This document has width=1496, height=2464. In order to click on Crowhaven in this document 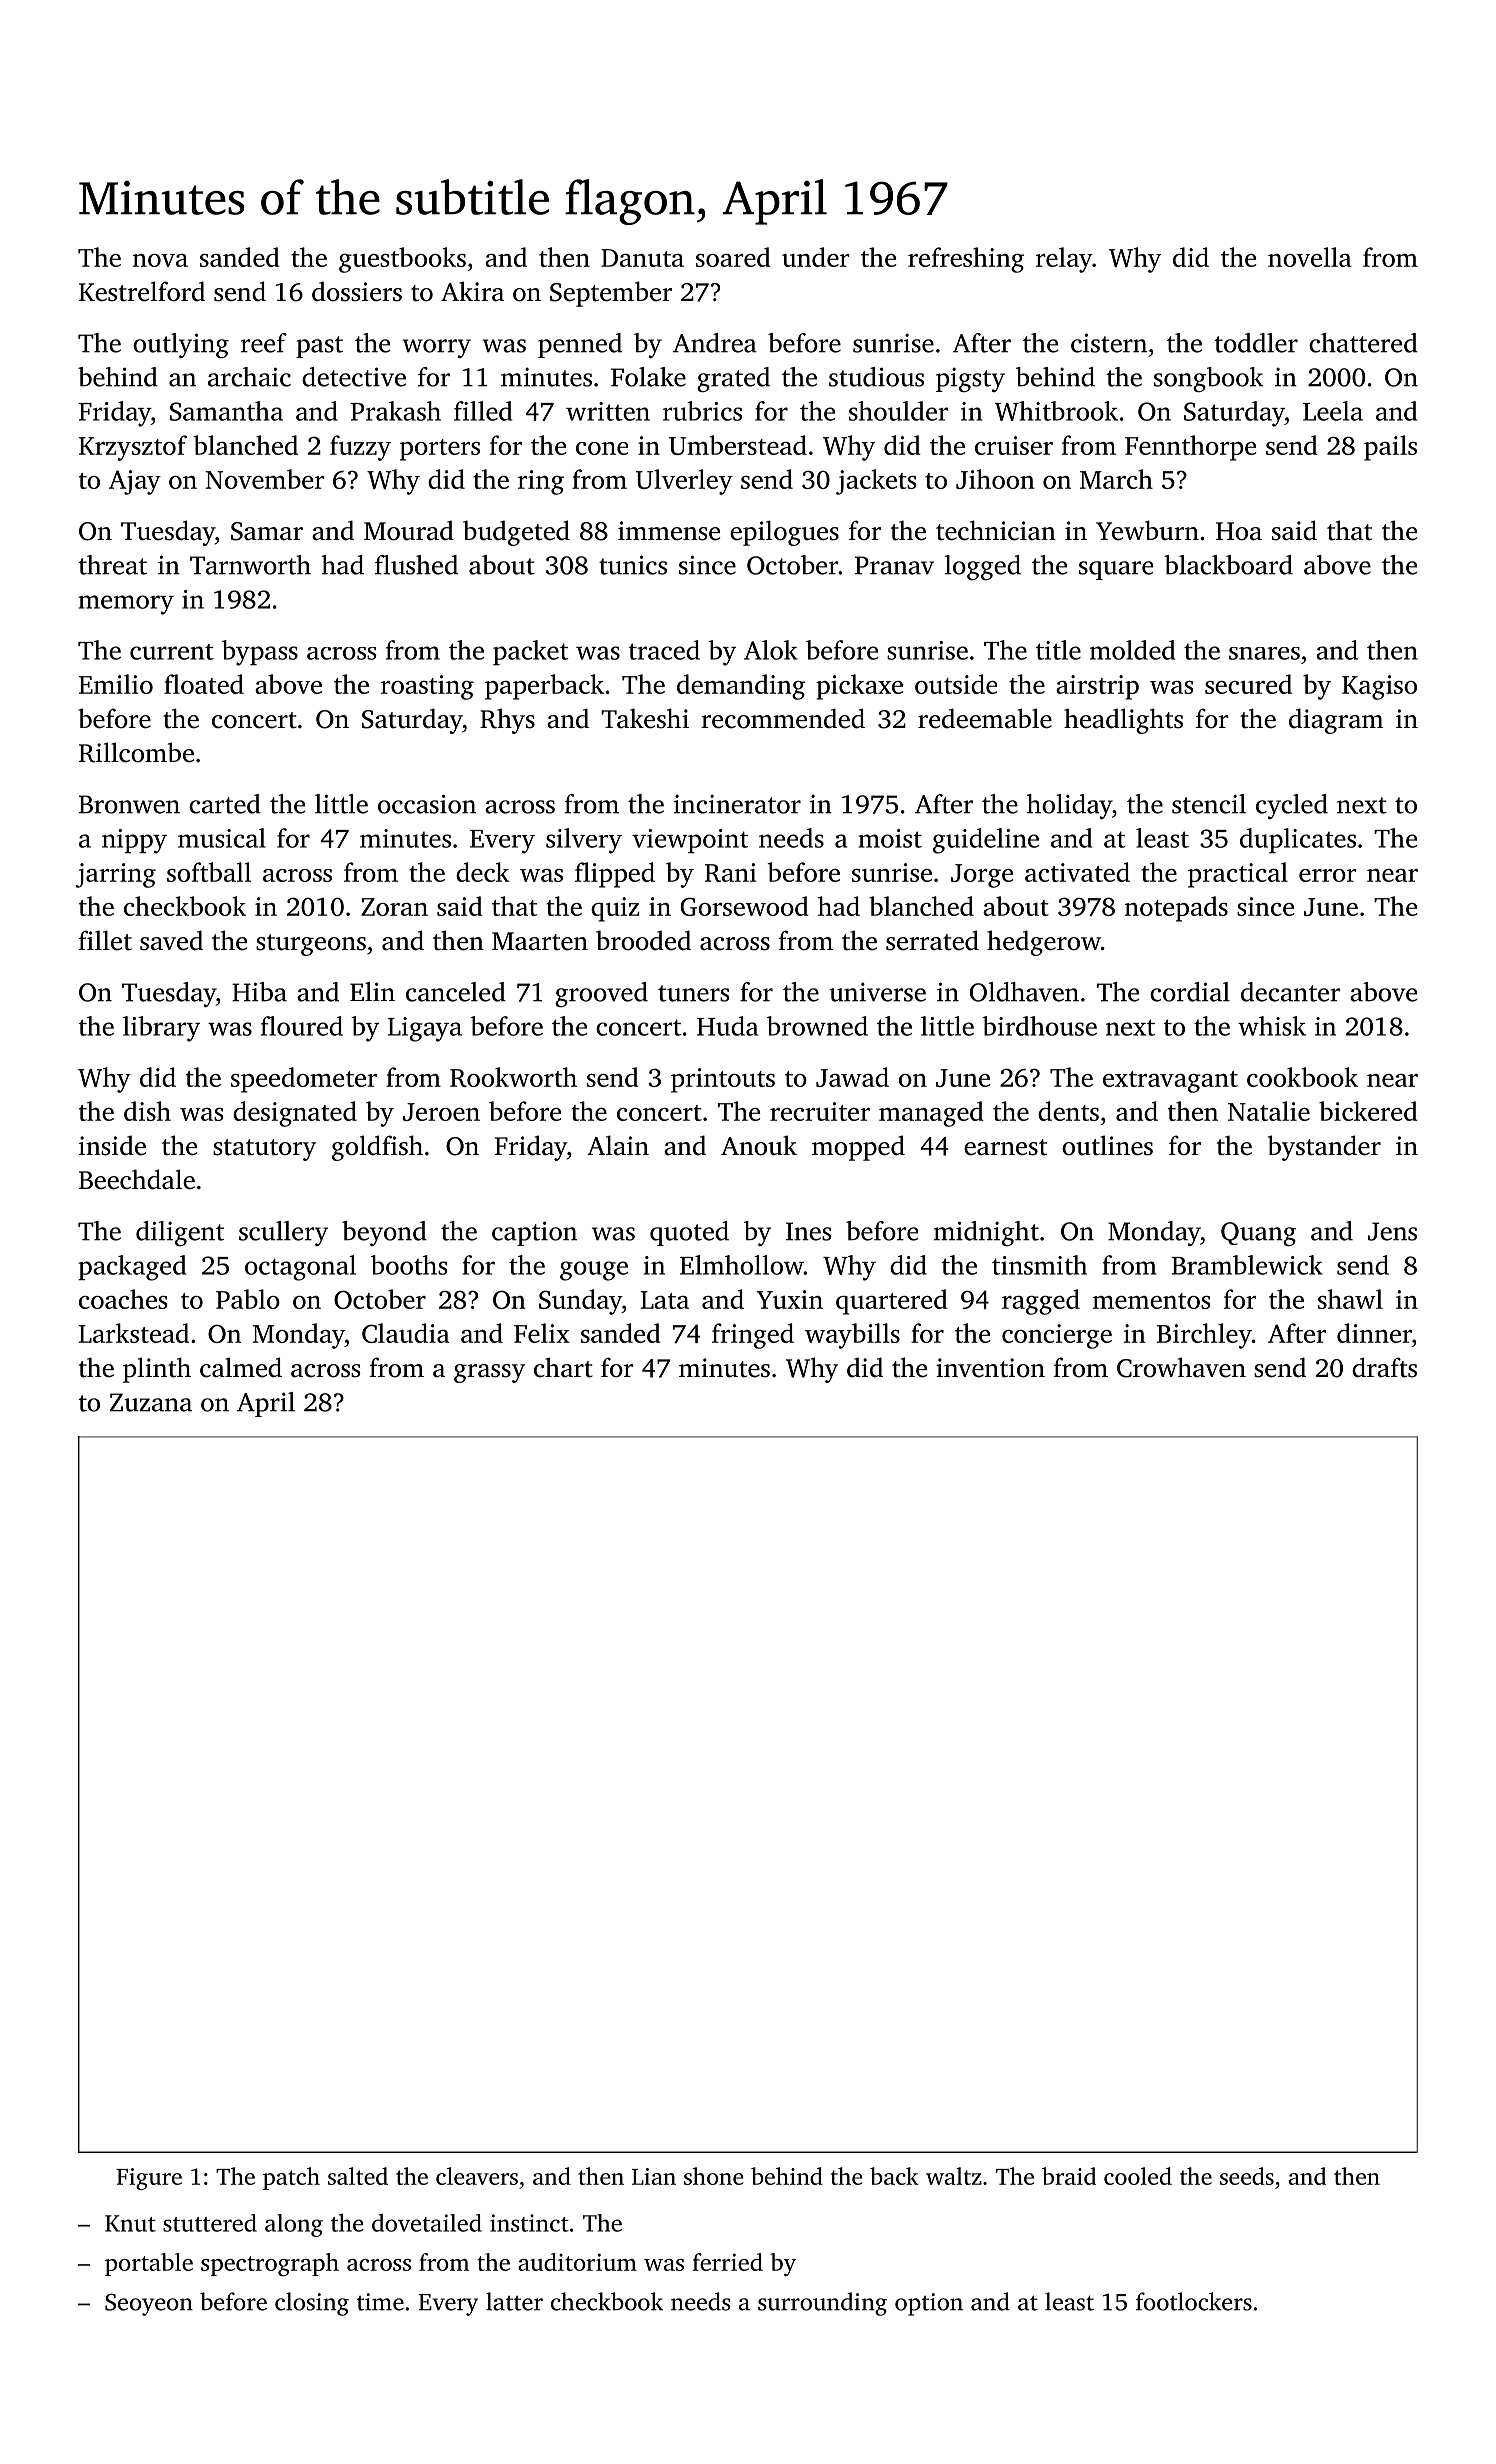, I will do `click(1181, 1367)`.
